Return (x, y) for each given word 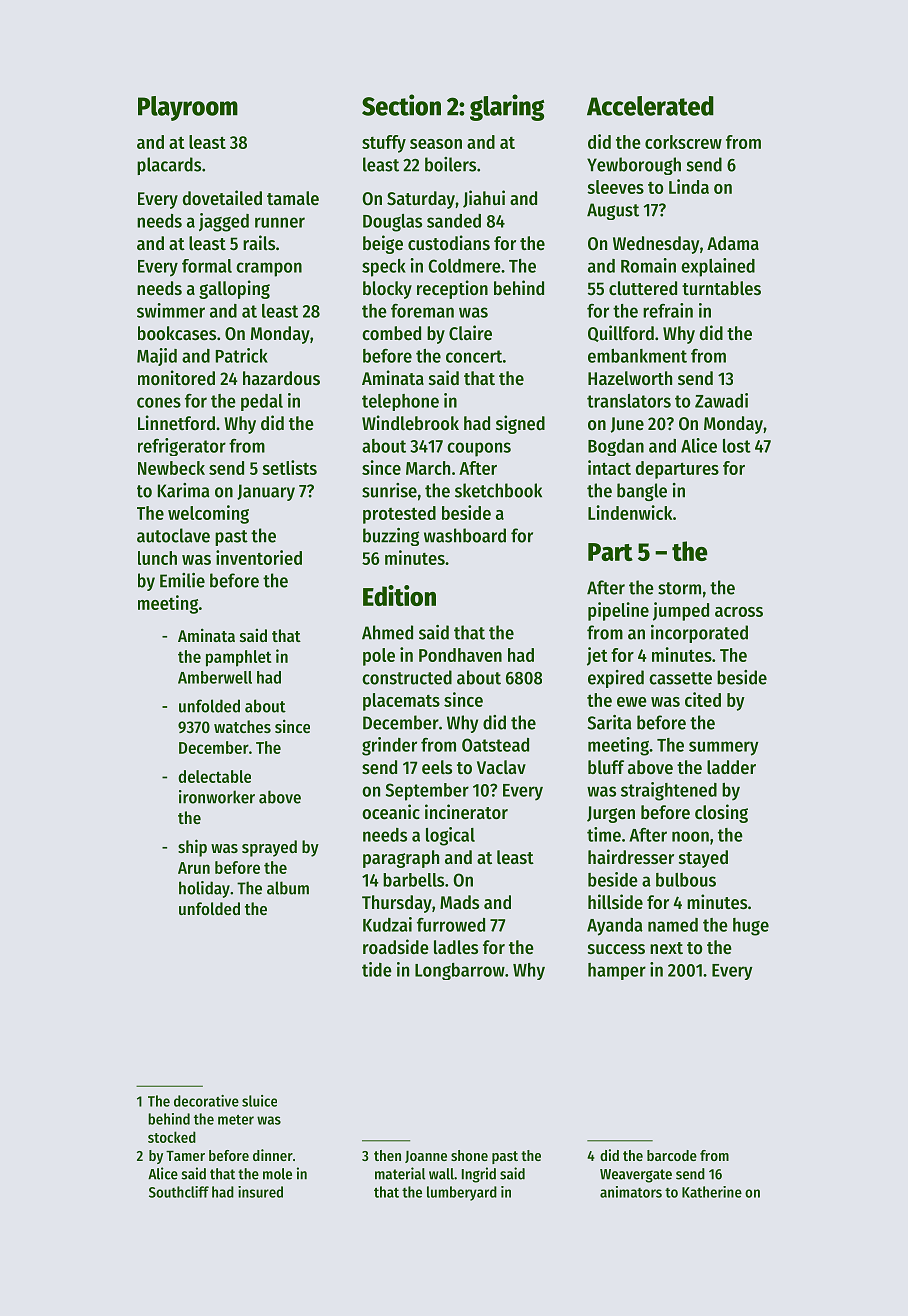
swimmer (171, 310)
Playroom (188, 108)
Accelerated (650, 106)
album (288, 888)
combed (391, 333)
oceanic (391, 812)
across (739, 612)
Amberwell (215, 677)
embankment (637, 356)
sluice (259, 1101)
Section (401, 105)
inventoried (259, 557)
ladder (731, 767)
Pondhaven (460, 655)
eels (437, 767)
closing (721, 813)
